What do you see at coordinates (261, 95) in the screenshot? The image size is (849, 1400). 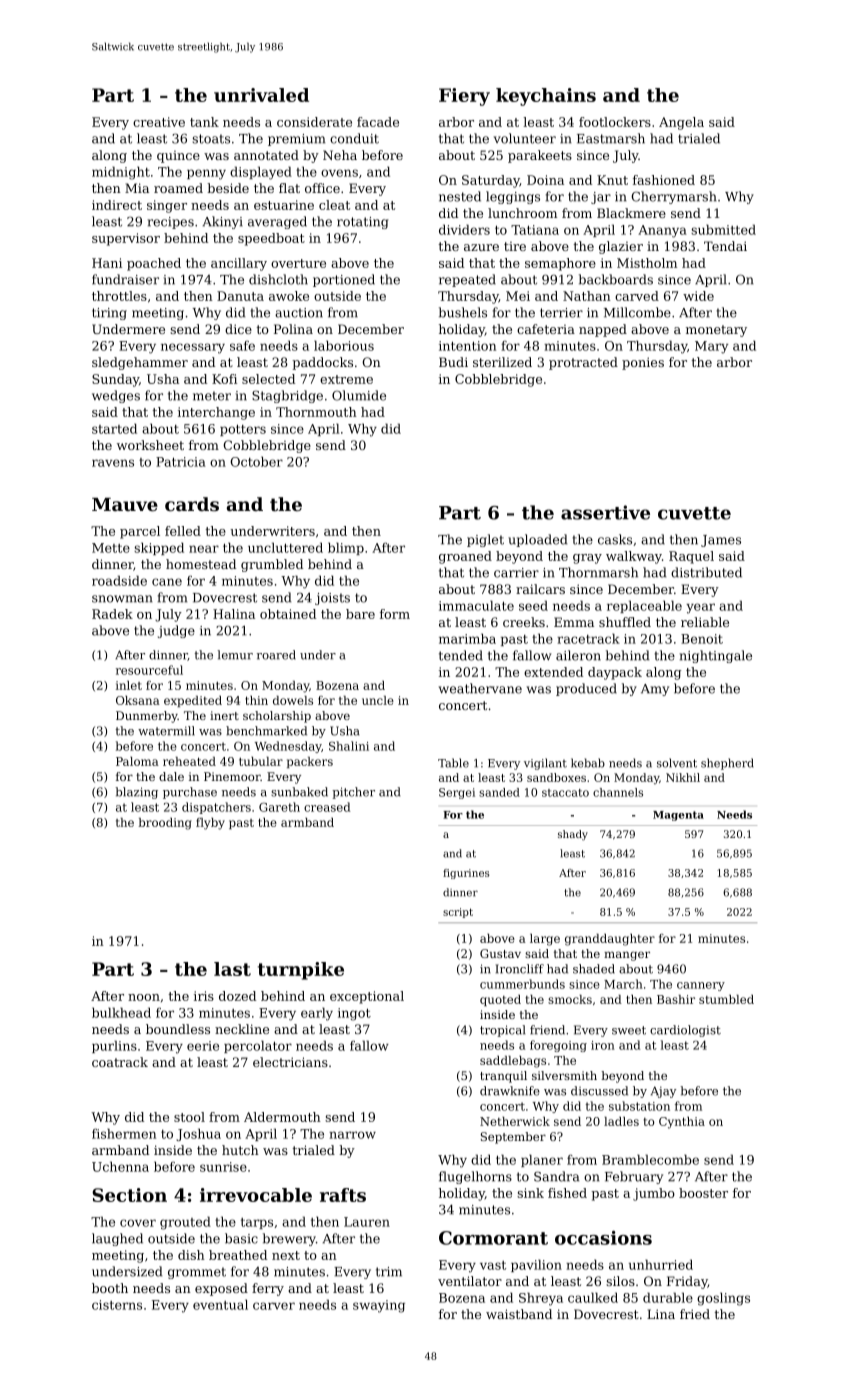 I see `unrivaled` at bounding box center [261, 95].
